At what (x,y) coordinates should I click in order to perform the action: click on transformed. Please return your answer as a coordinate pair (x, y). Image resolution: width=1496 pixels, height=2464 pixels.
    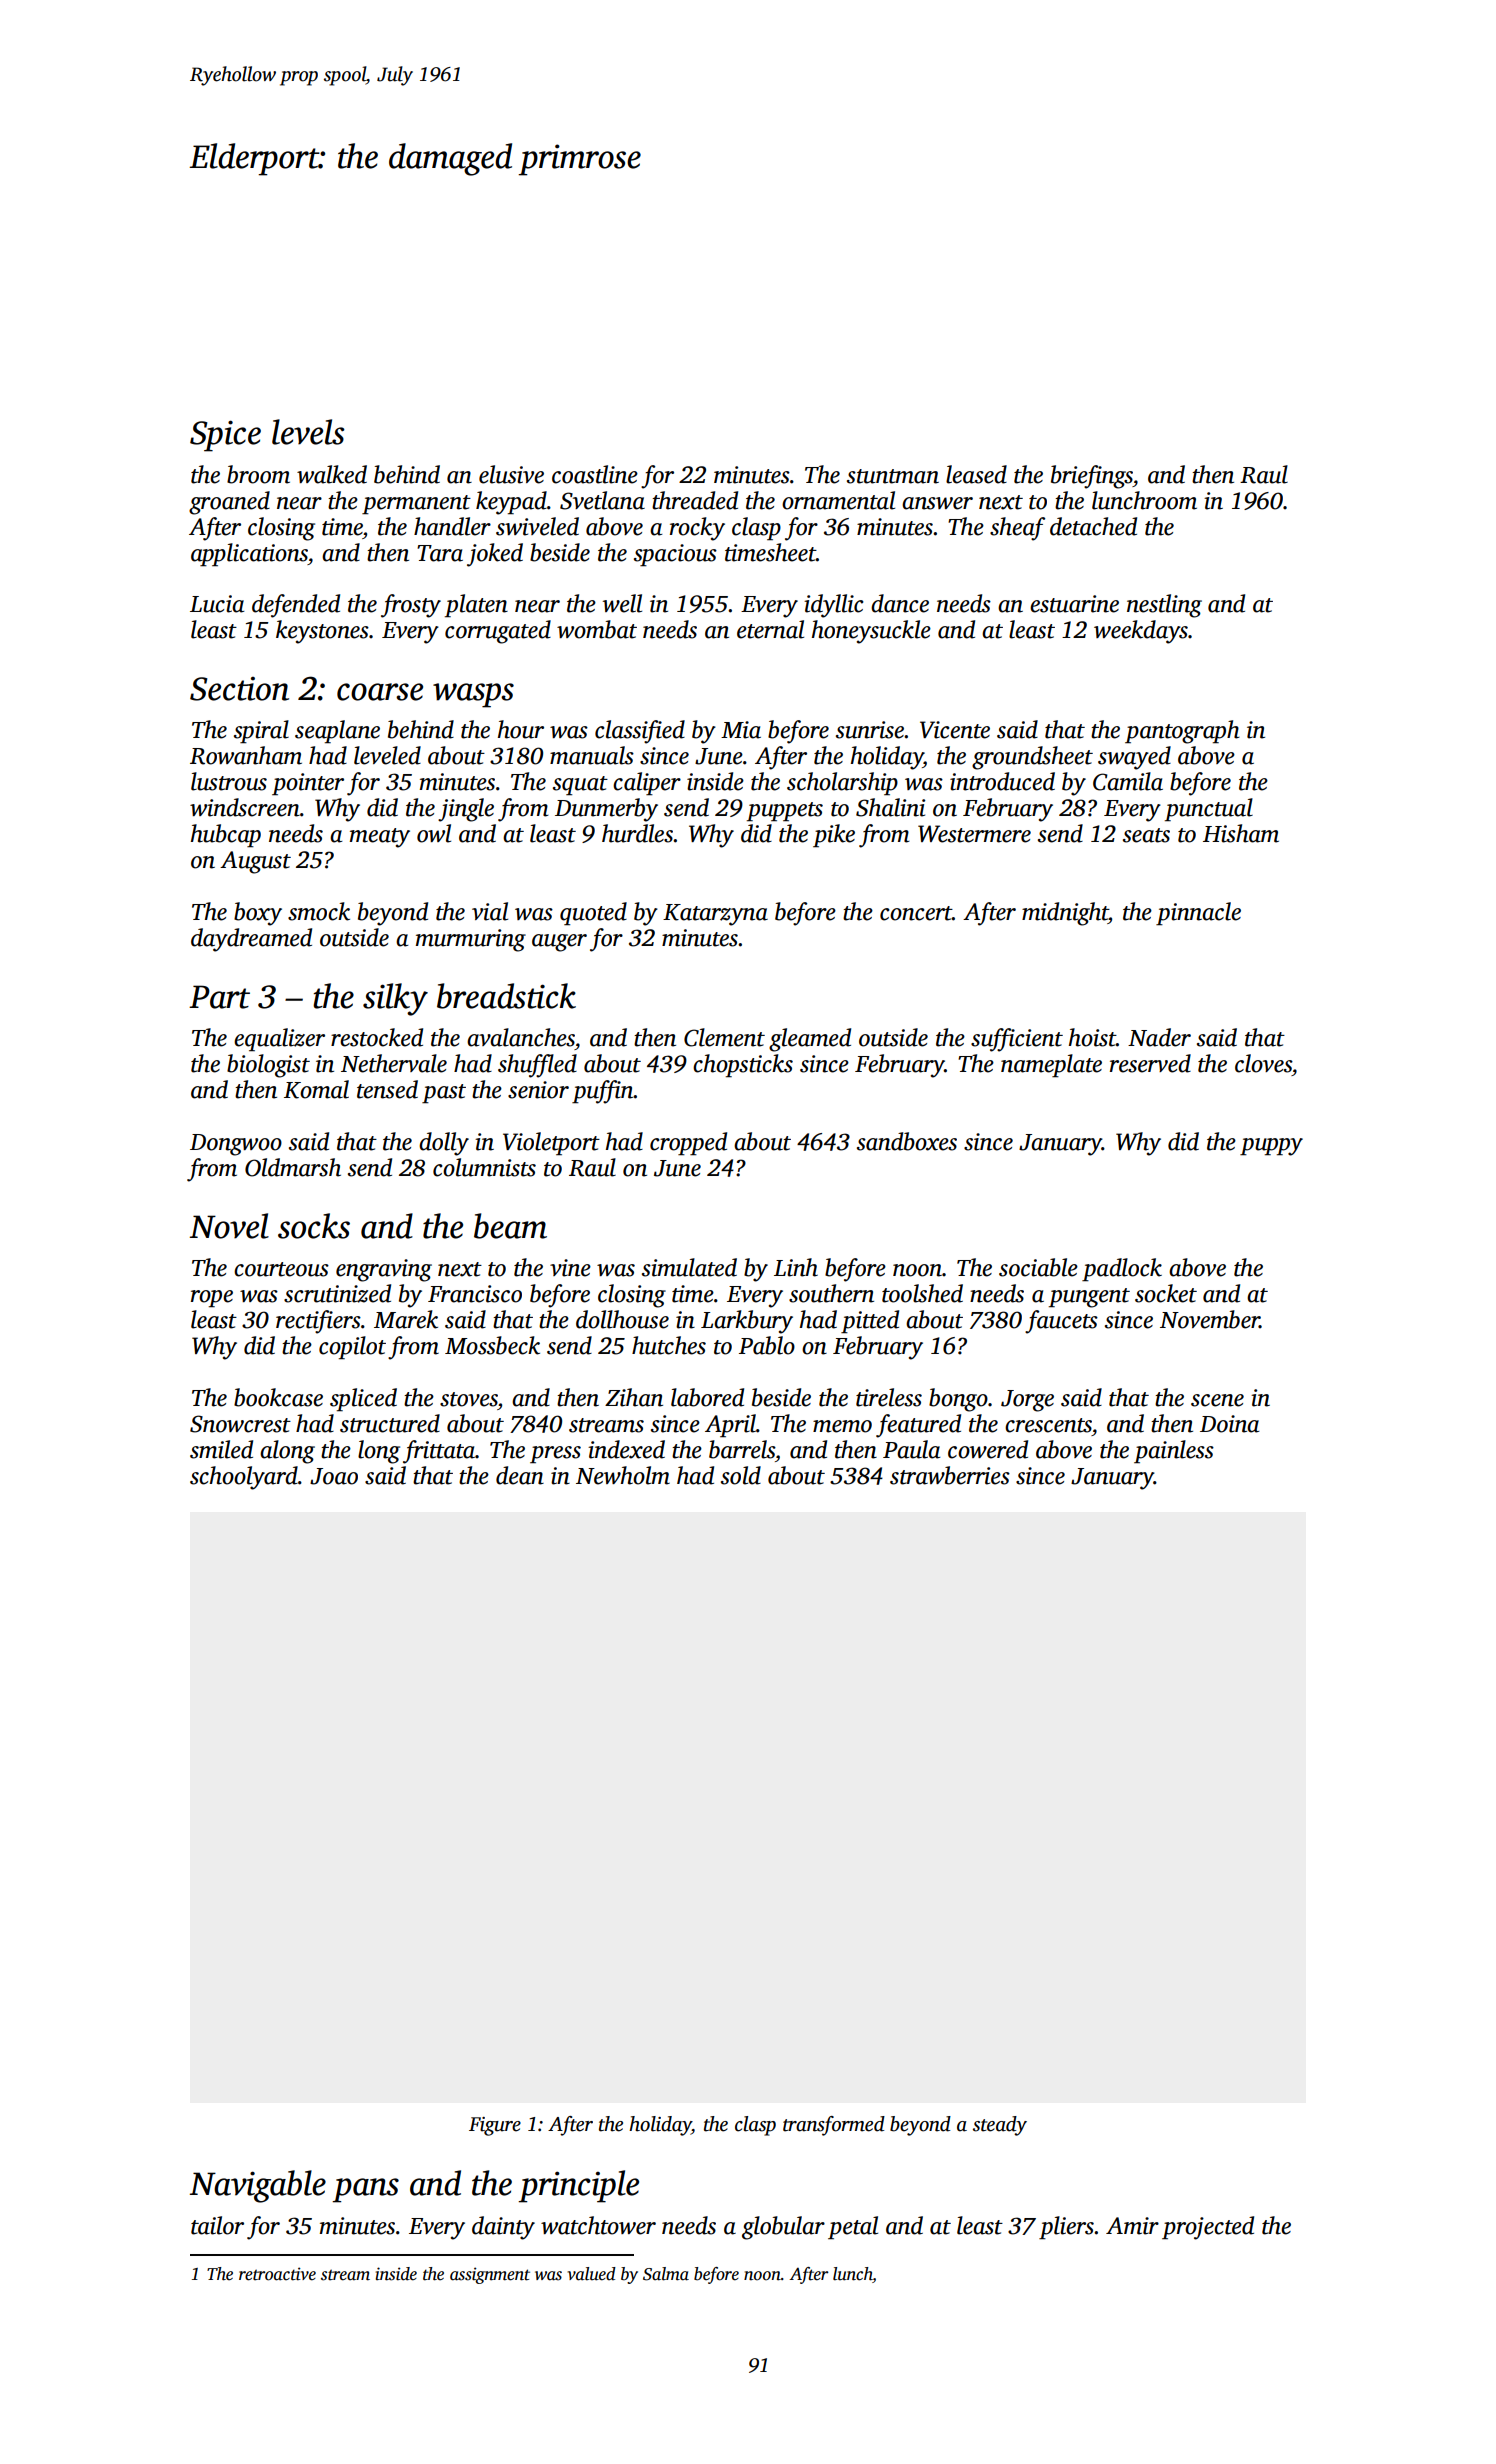
    Looking at the image, I should click on (834, 2126).
